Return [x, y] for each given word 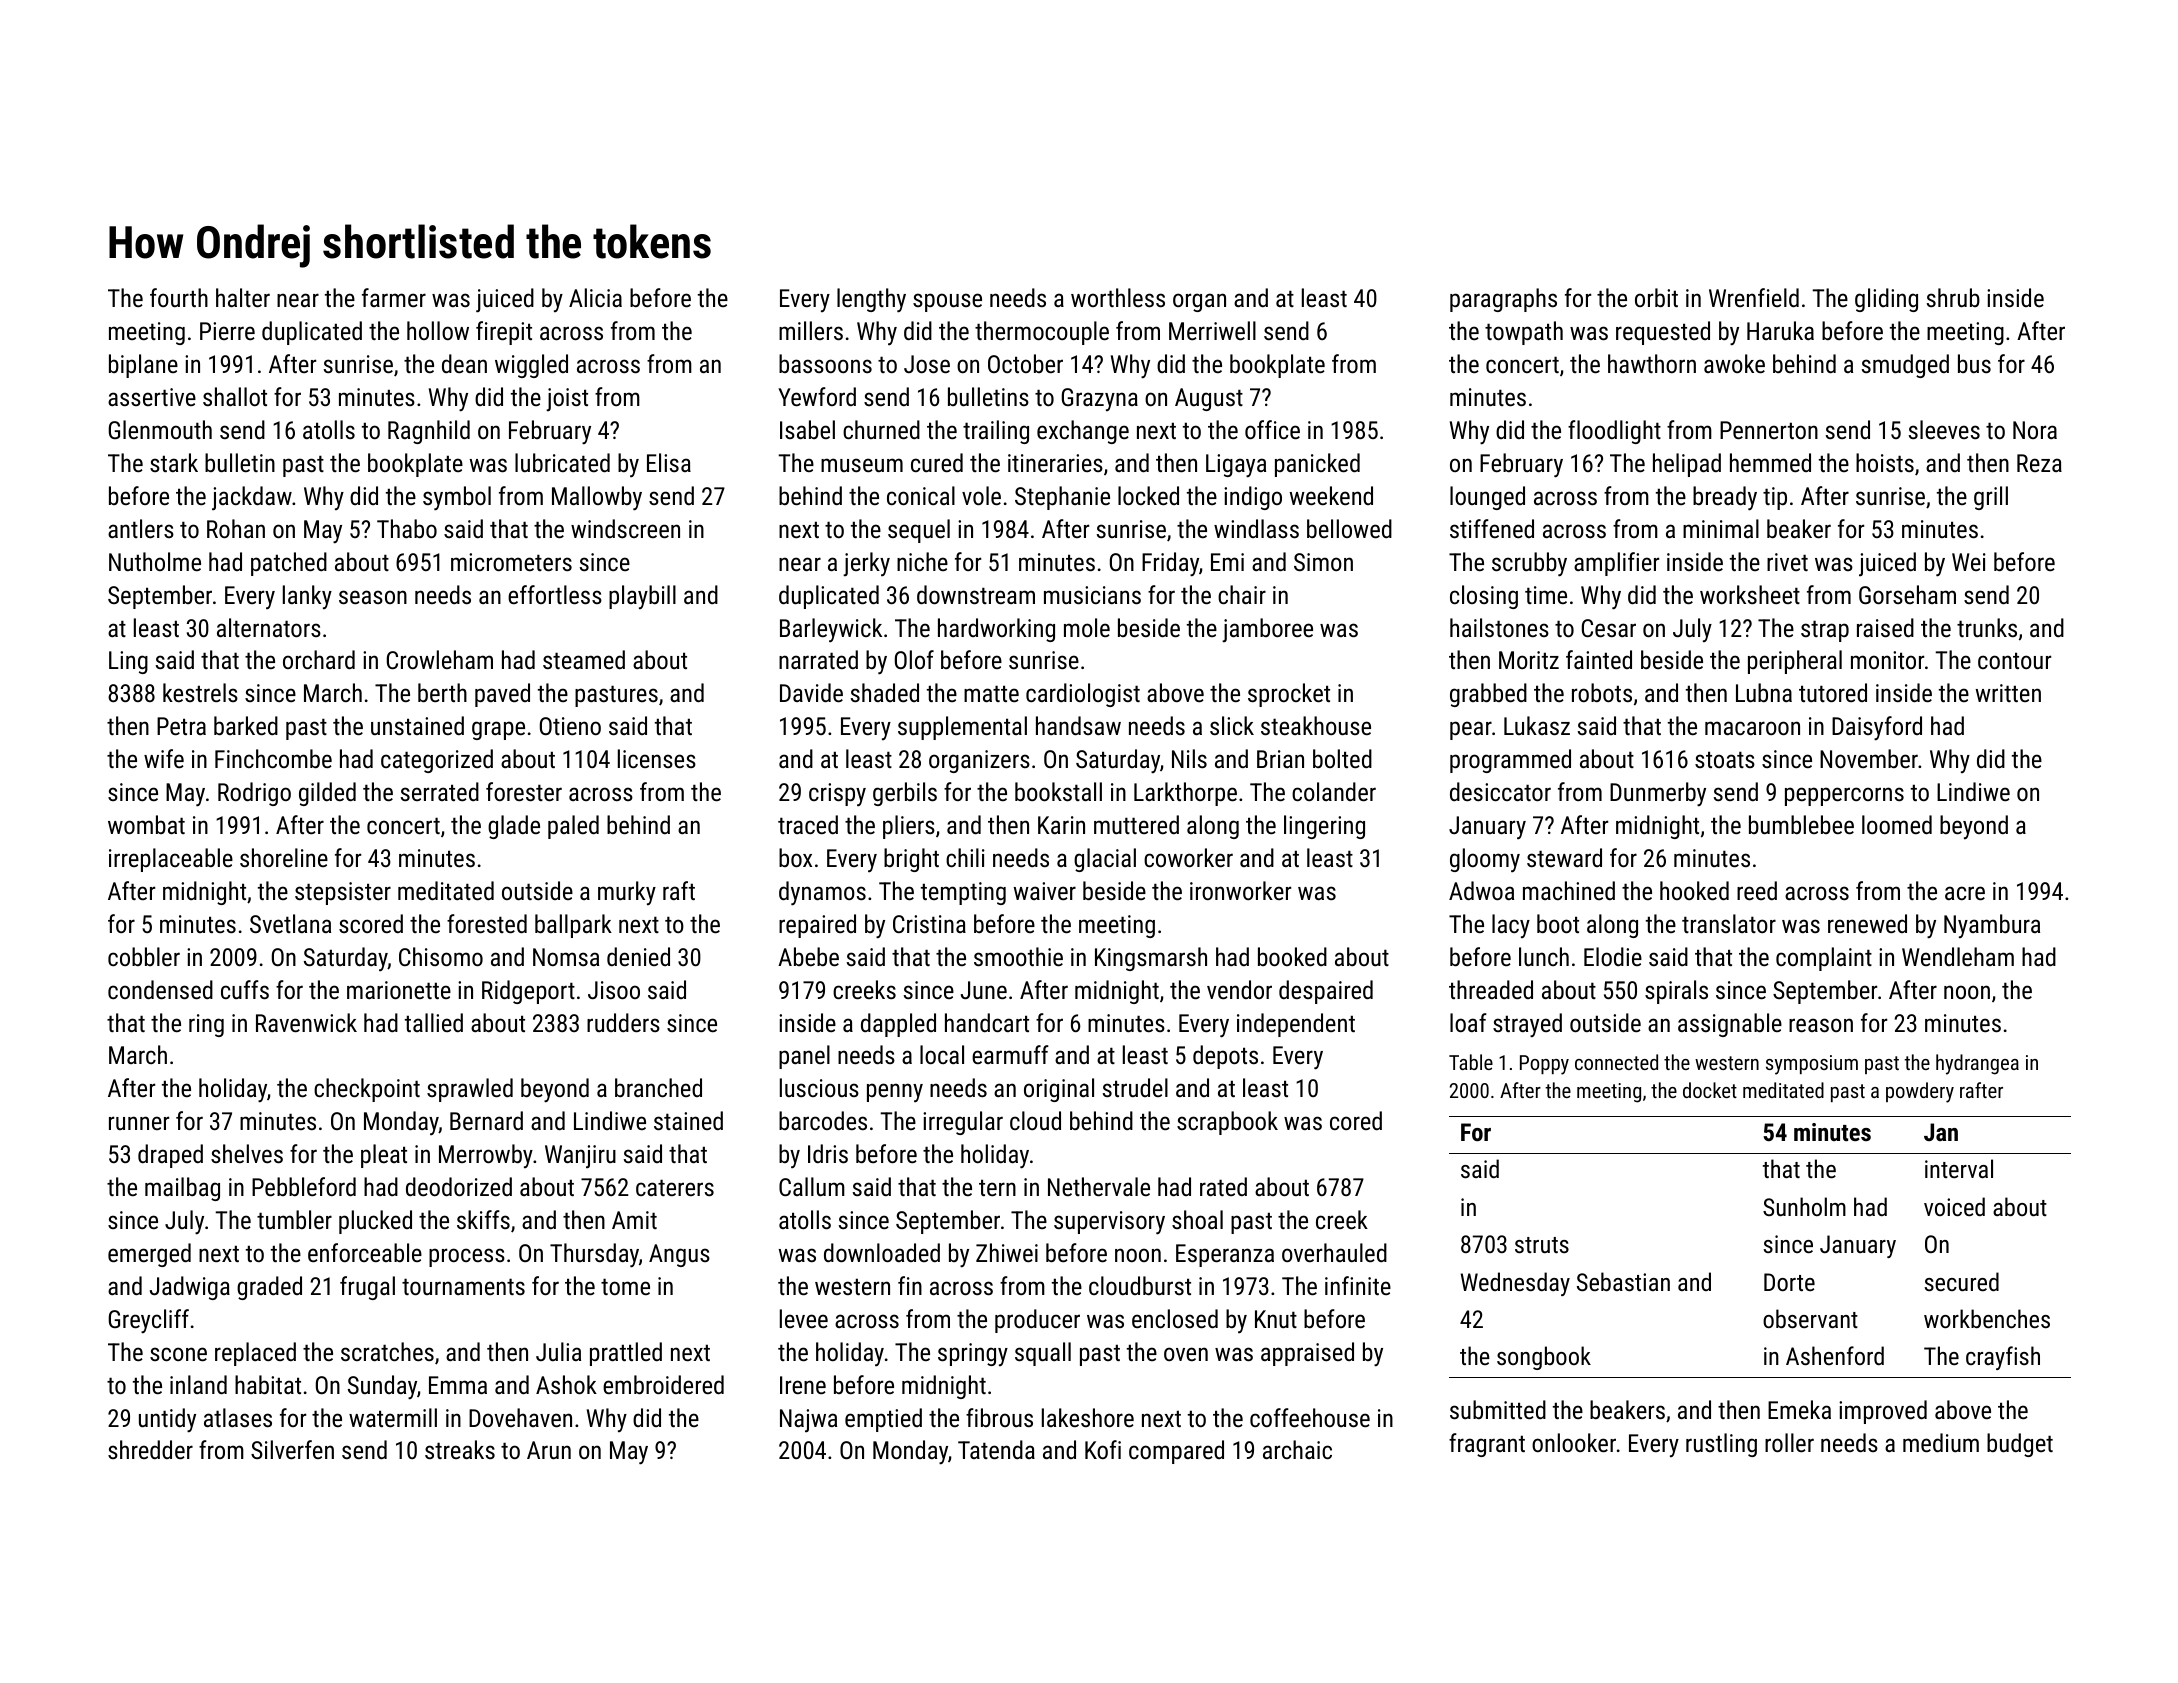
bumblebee [1801, 824]
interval [1959, 1168]
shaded [885, 692]
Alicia [595, 297]
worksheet [1750, 594]
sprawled [470, 1090]
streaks [460, 1449]
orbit [1656, 297]
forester [524, 791]
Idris [828, 1153]
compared [1176, 1452]
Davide [811, 692]
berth [442, 692]
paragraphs [1503, 300]
